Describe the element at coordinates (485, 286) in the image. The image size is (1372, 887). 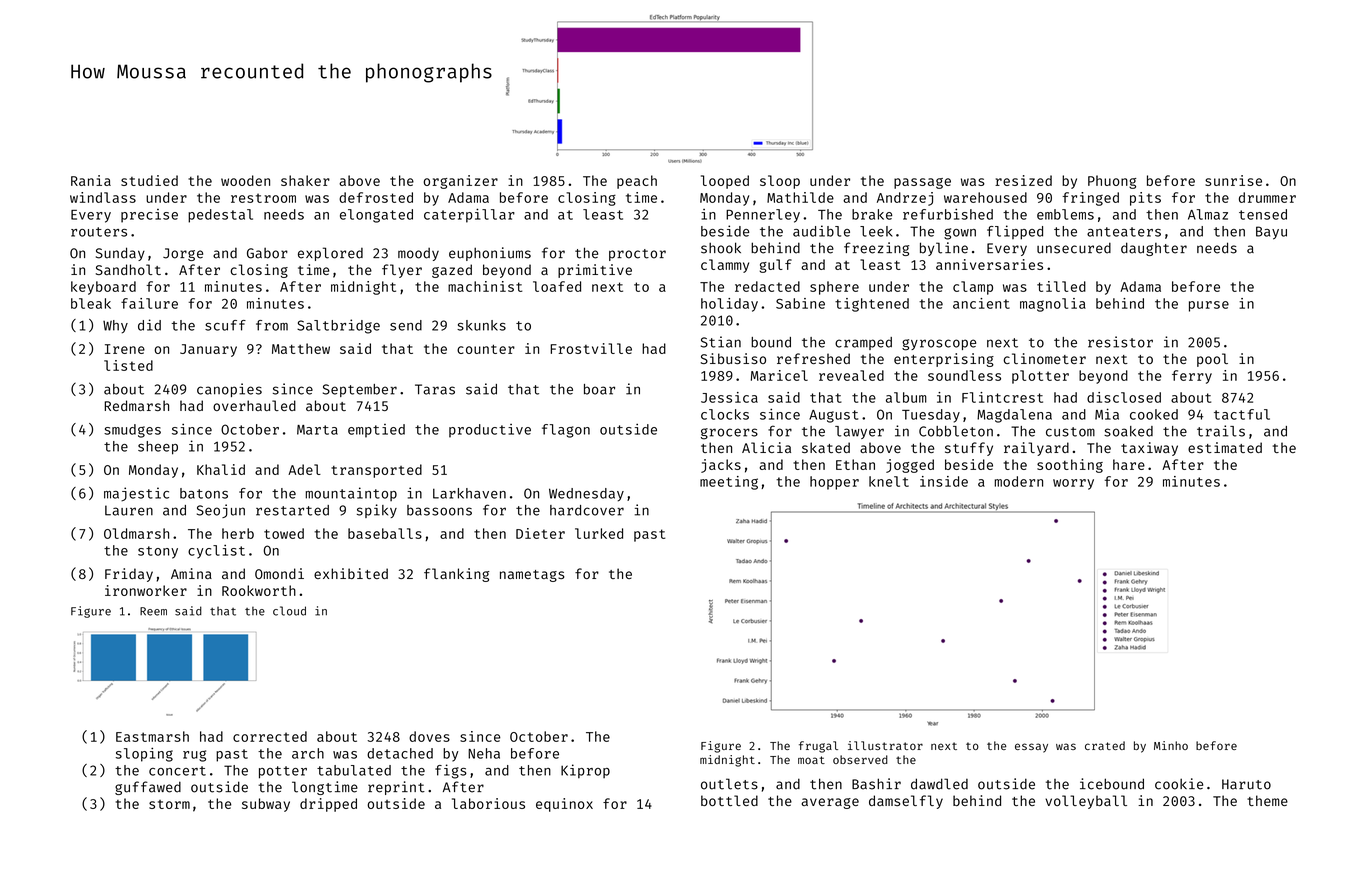
I see `machinist` at that location.
